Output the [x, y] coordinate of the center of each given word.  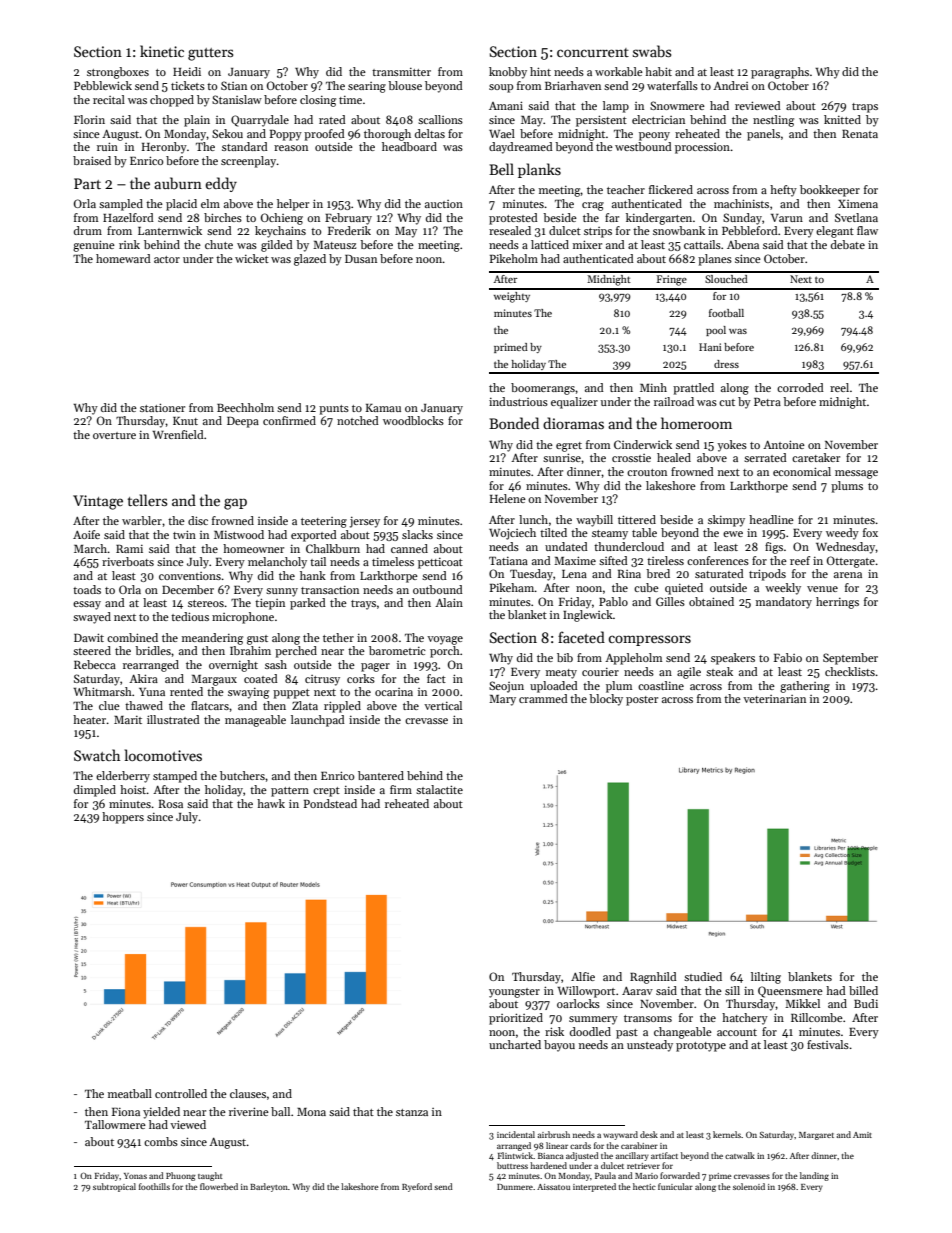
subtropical [114, 1187]
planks [539, 170]
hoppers [123, 818]
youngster [514, 993]
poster [642, 701]
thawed [144, 705]
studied [703, 976]
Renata [860, 134]
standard [245, 146]
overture [114, 435]
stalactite [439, 789]
